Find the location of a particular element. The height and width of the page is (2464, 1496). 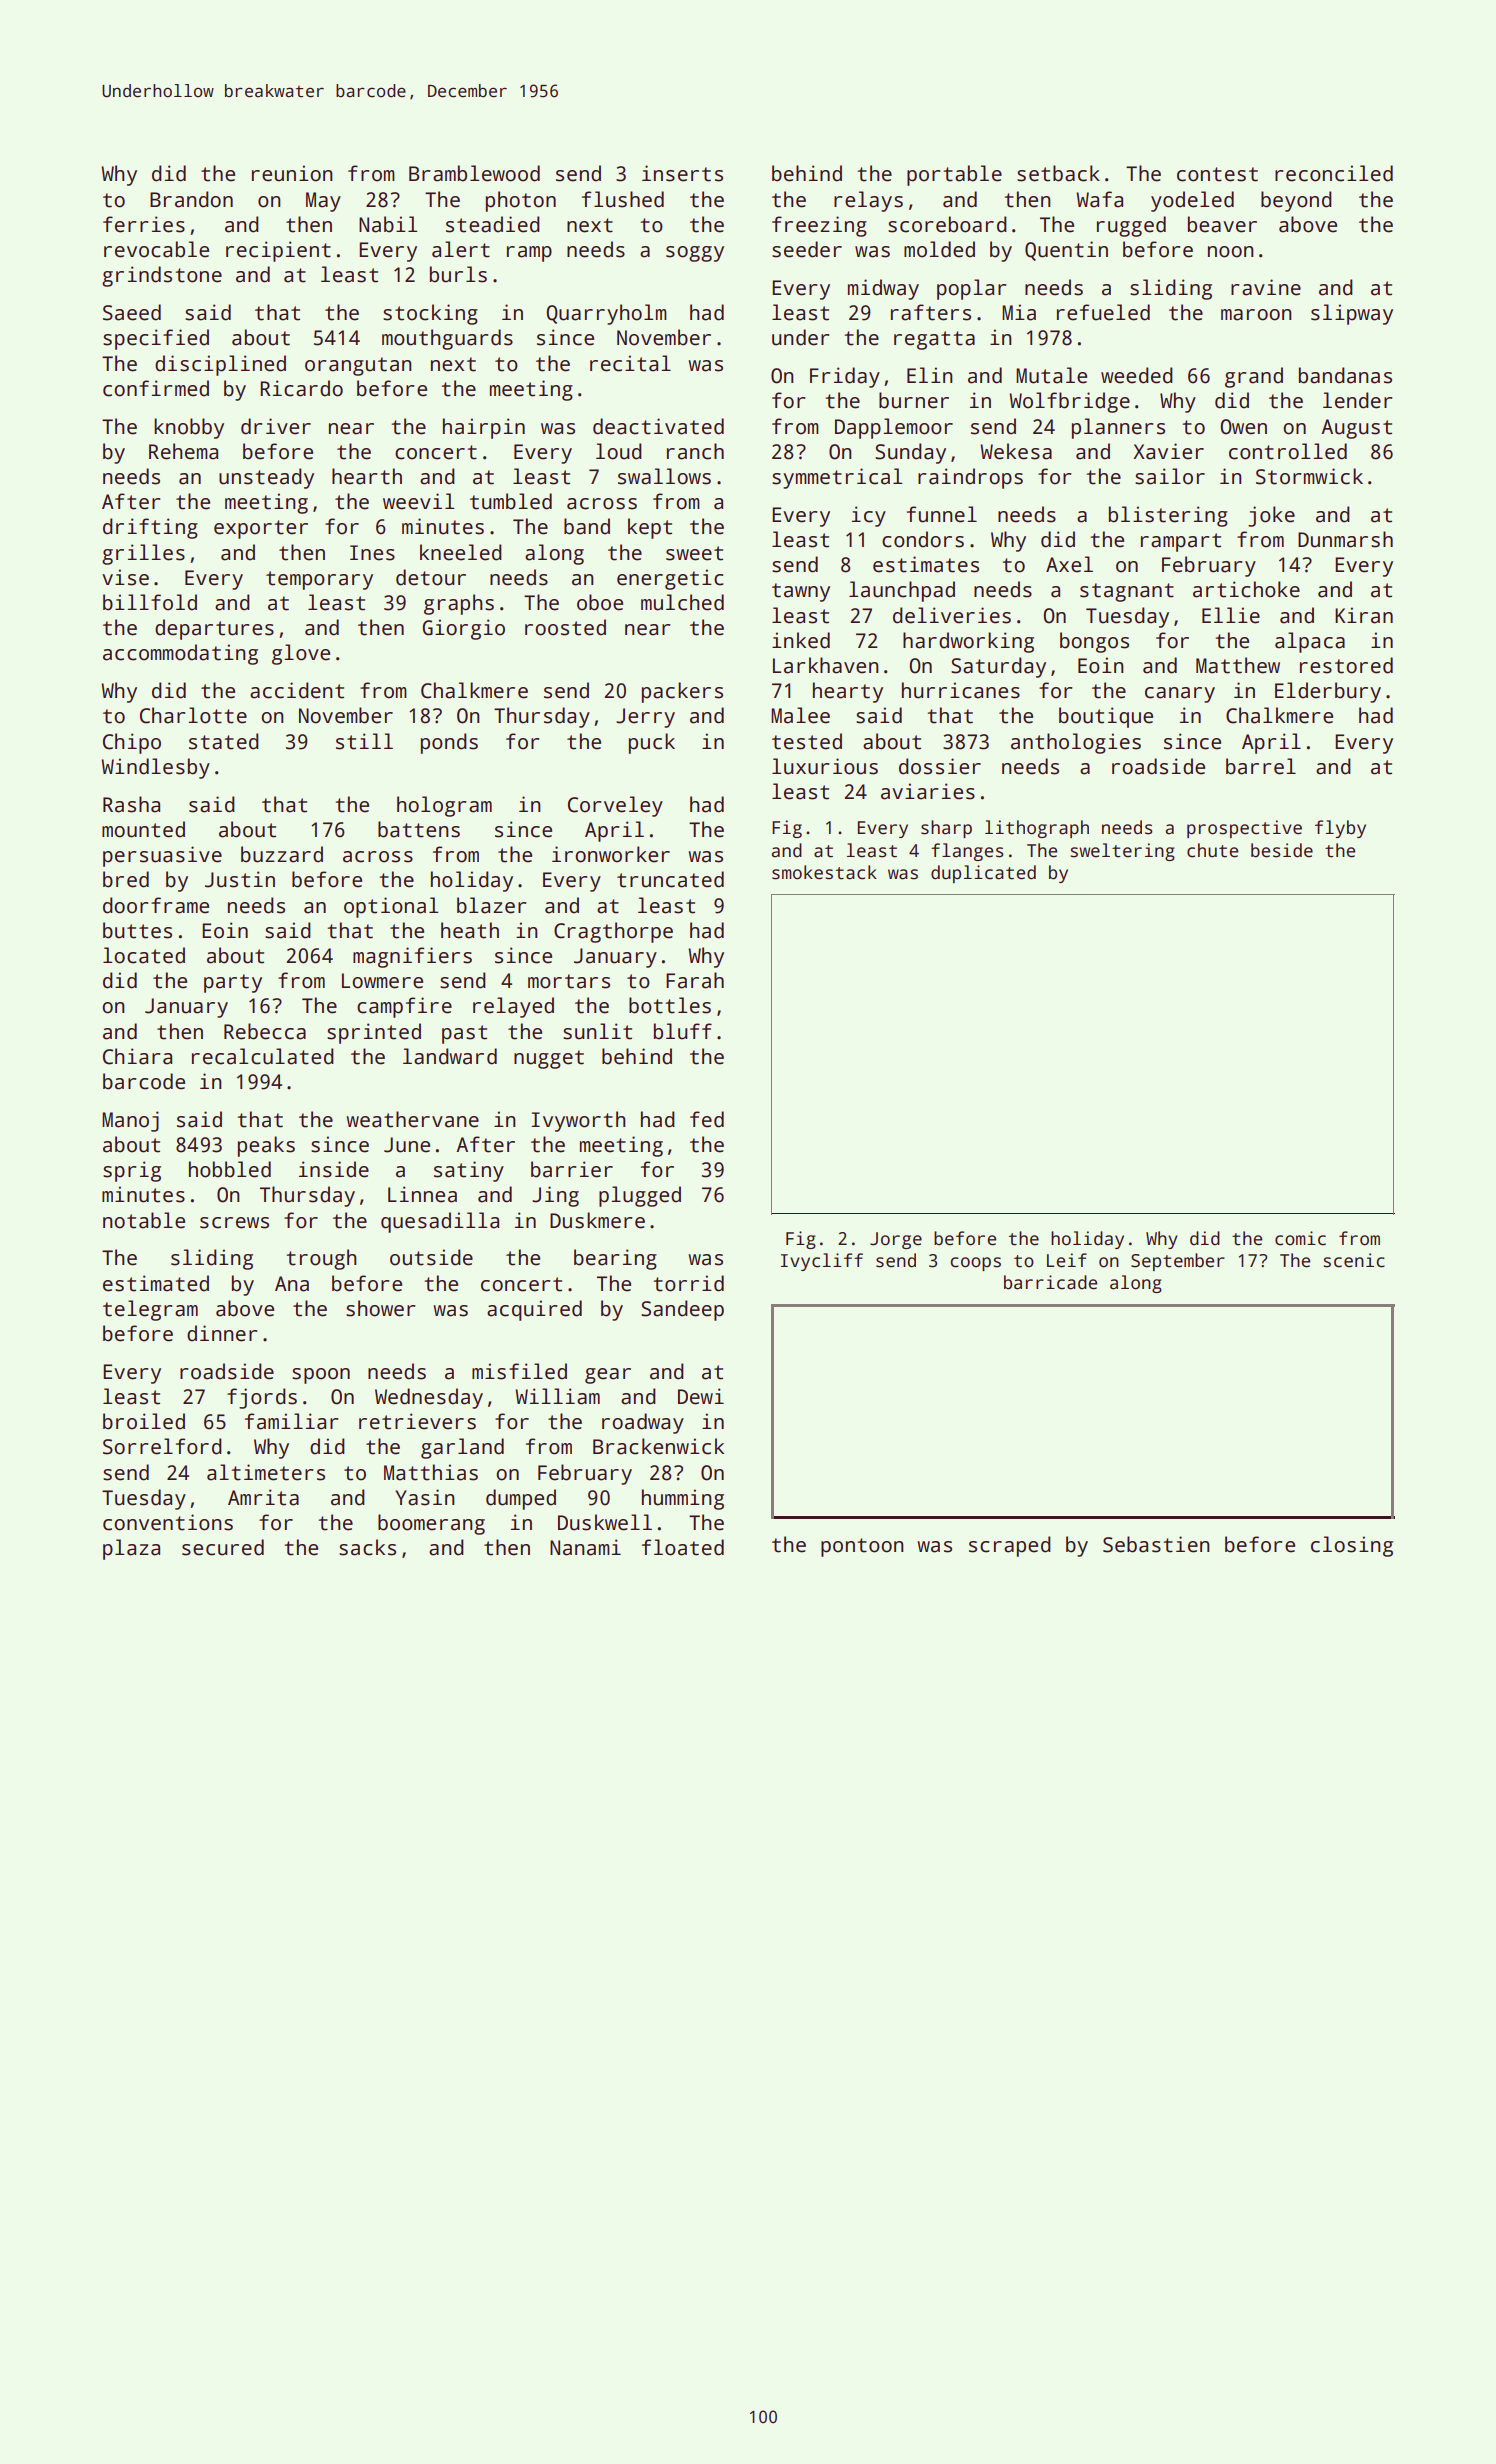

comic is located at coordinates (1300, 1238).
